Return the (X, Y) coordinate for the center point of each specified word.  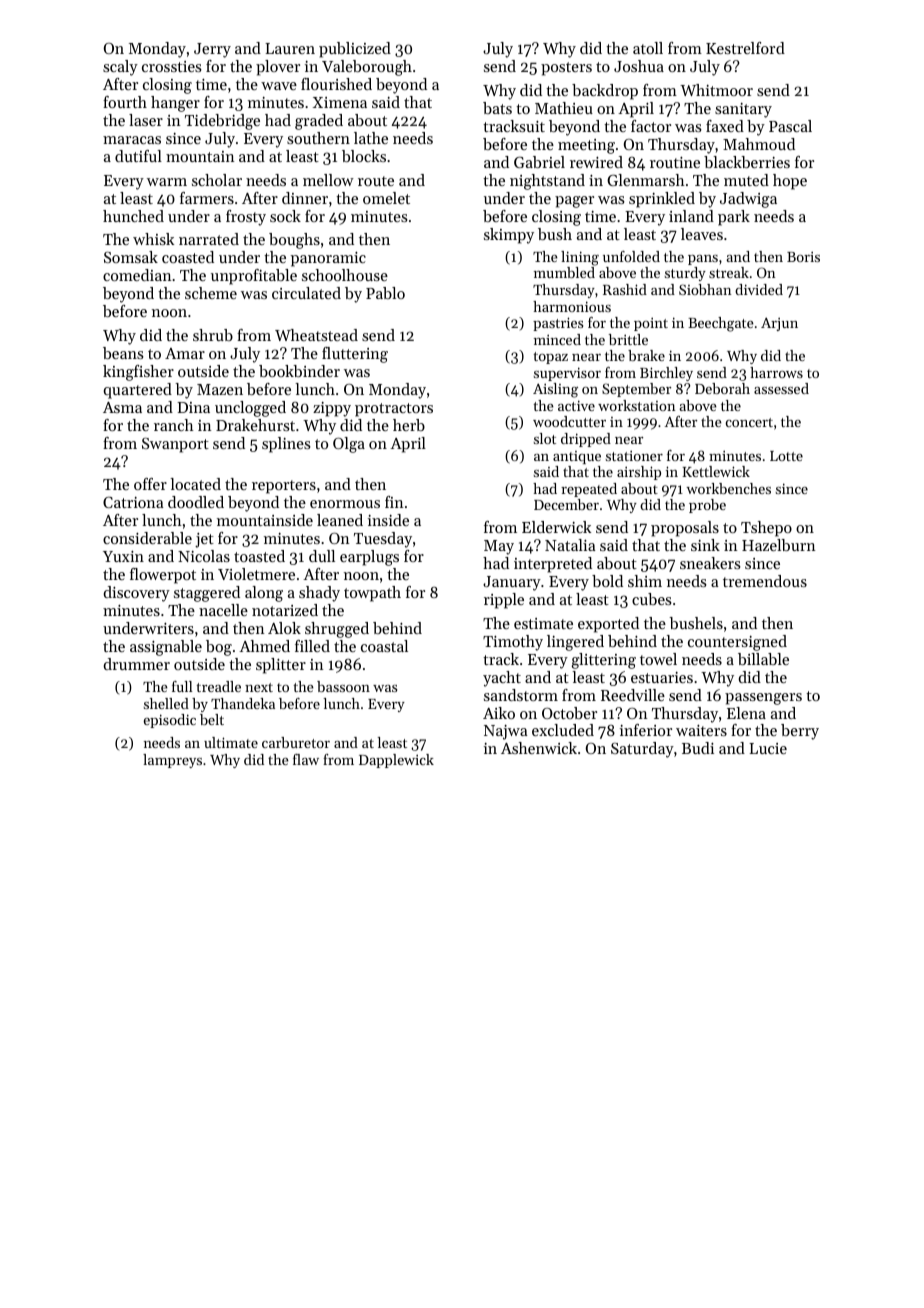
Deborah (722, 388)
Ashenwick (539, 748)
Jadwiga (748, 200)
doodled (196, 502)
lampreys (172, 761)
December (566, 504)
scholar (217, 180)
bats (497, 108)
